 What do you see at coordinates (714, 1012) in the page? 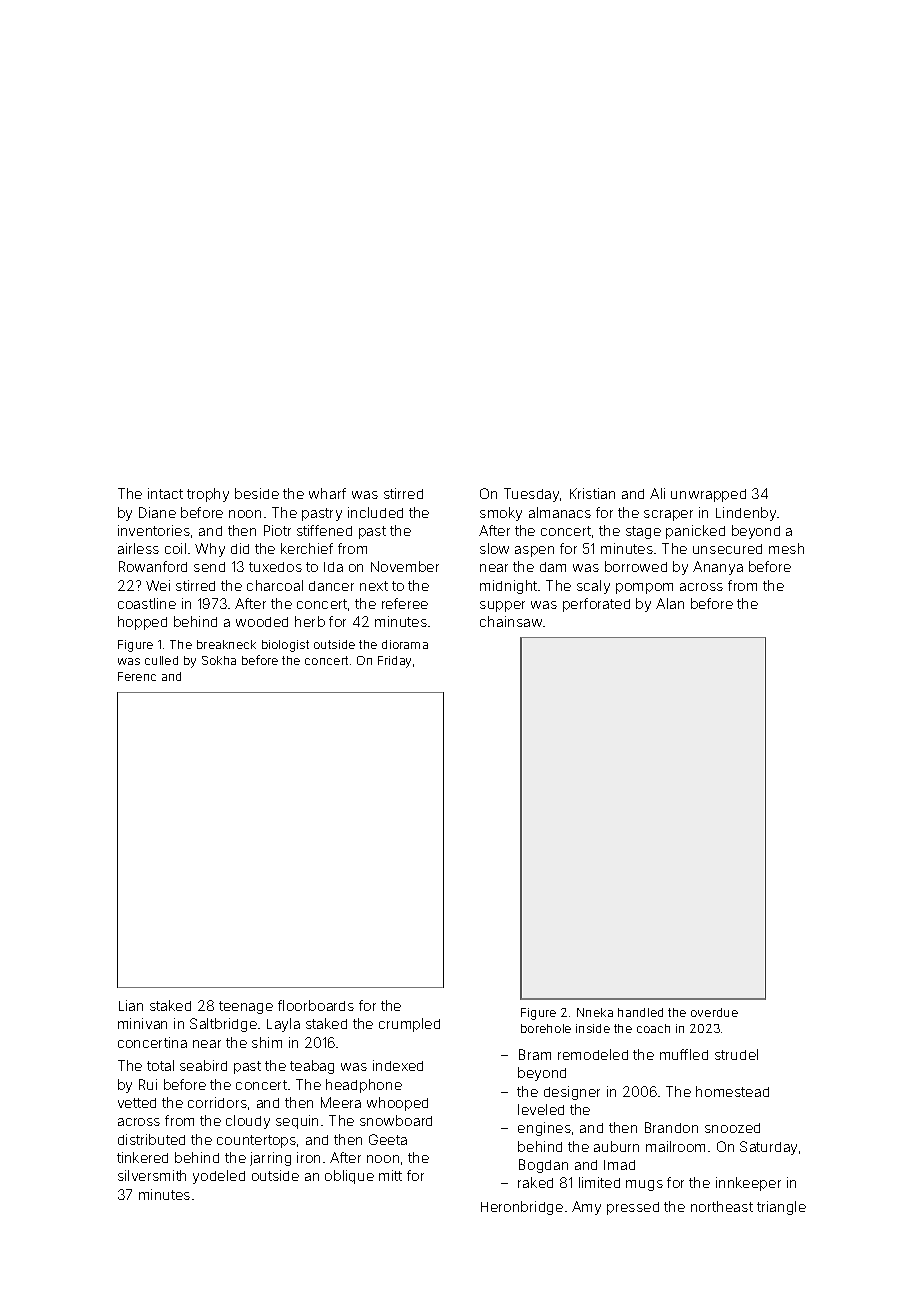
I see `overdue` at bounding box center [714, 1012].
